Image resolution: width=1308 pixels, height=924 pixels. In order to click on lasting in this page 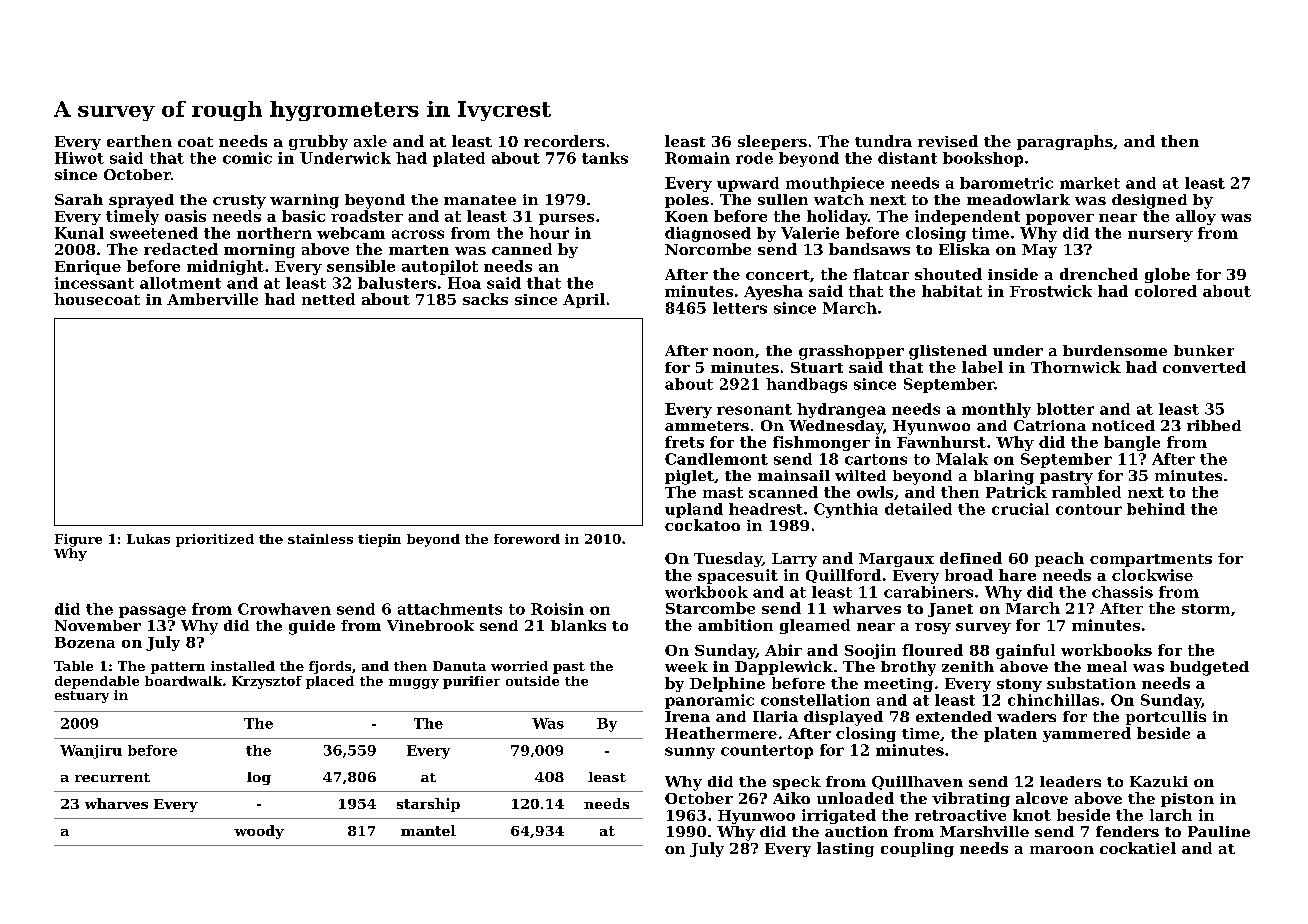, I will do `click(845, 849)`.
